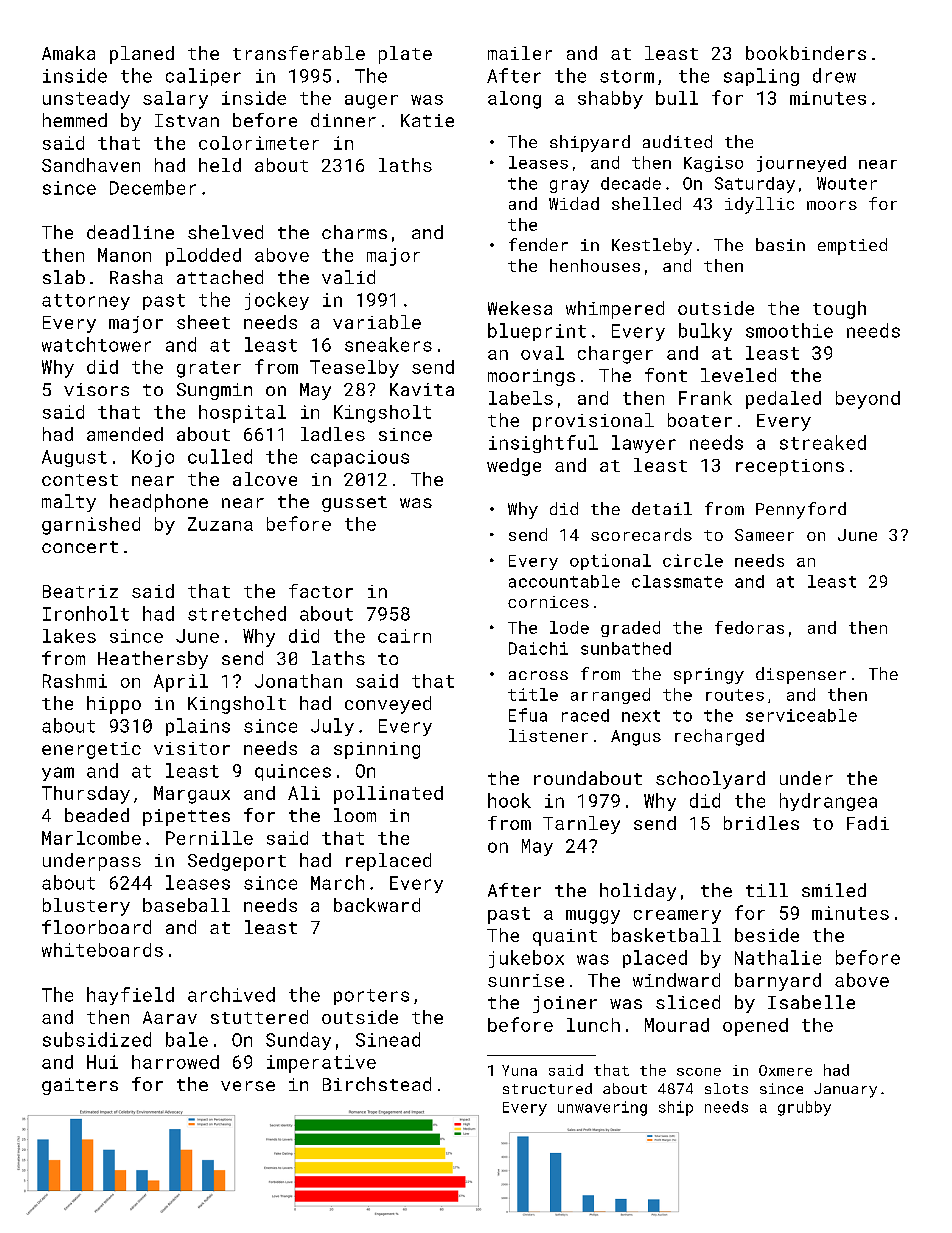  What do you see at coordinates (388, 705) in the image?
I see `conveyed` at bounding box center [388, 705].
